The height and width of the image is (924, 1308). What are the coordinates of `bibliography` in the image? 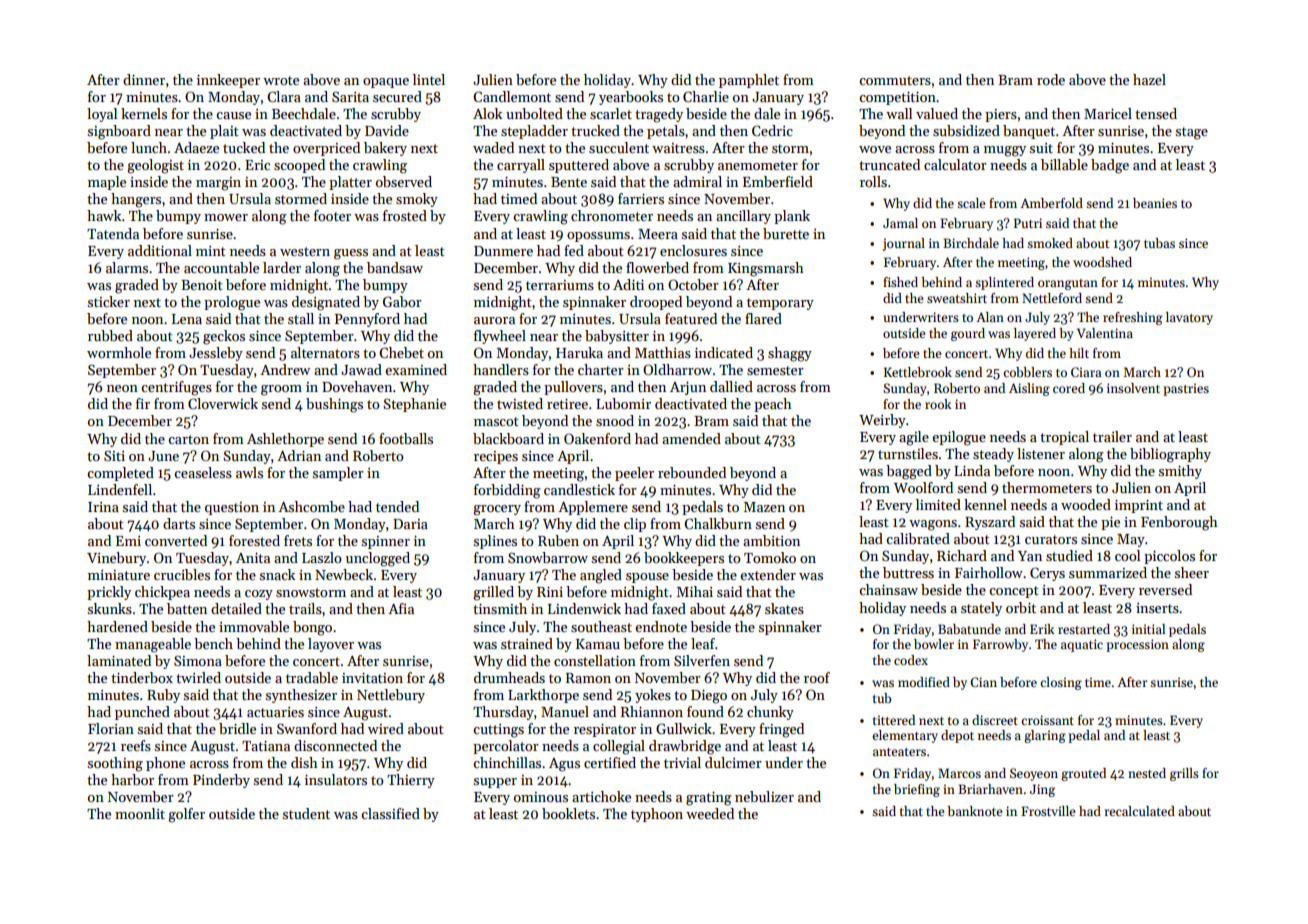 It's located at (1170, 455).
